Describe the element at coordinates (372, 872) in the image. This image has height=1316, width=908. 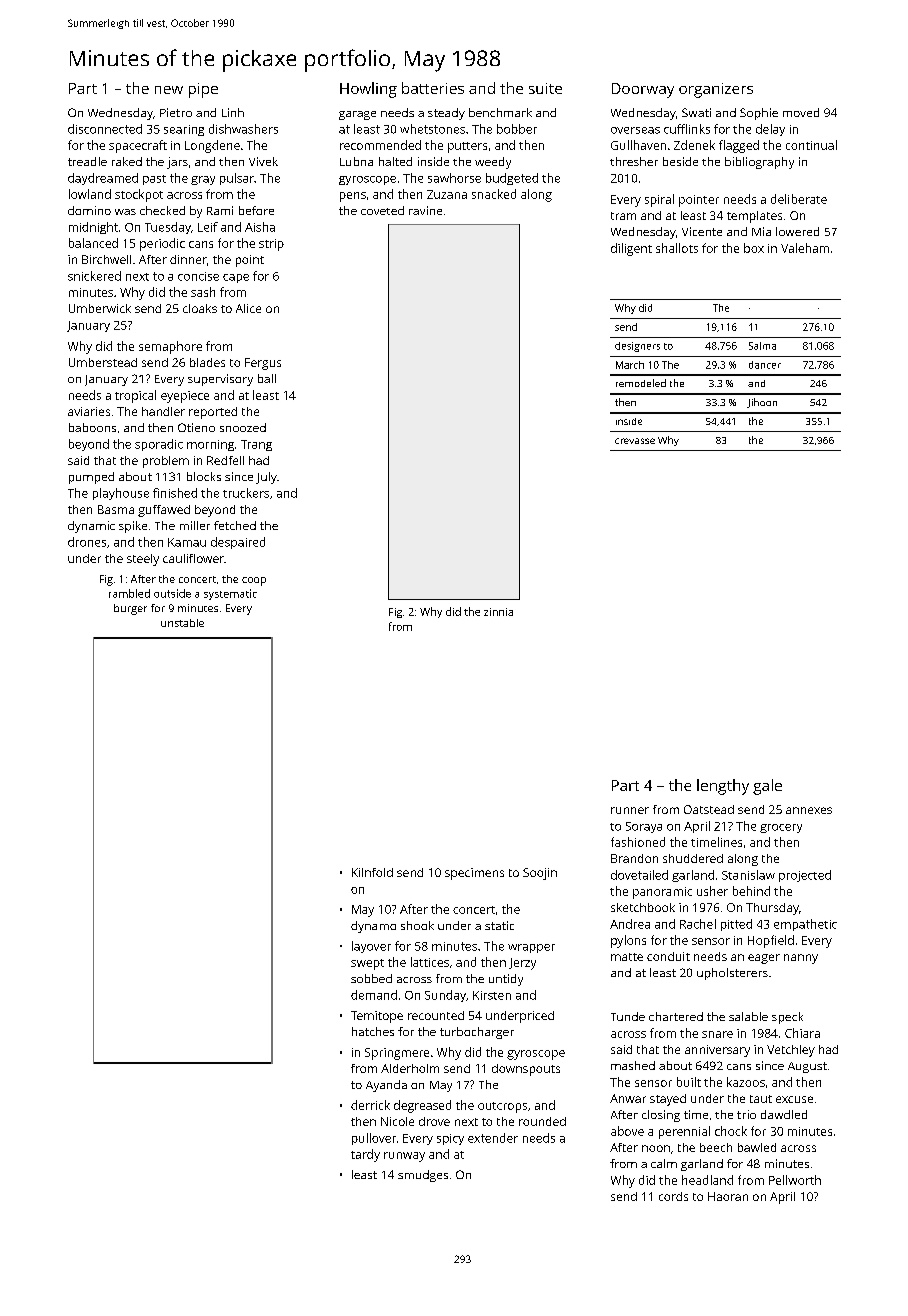
I see `Kilnfold` at that location.
